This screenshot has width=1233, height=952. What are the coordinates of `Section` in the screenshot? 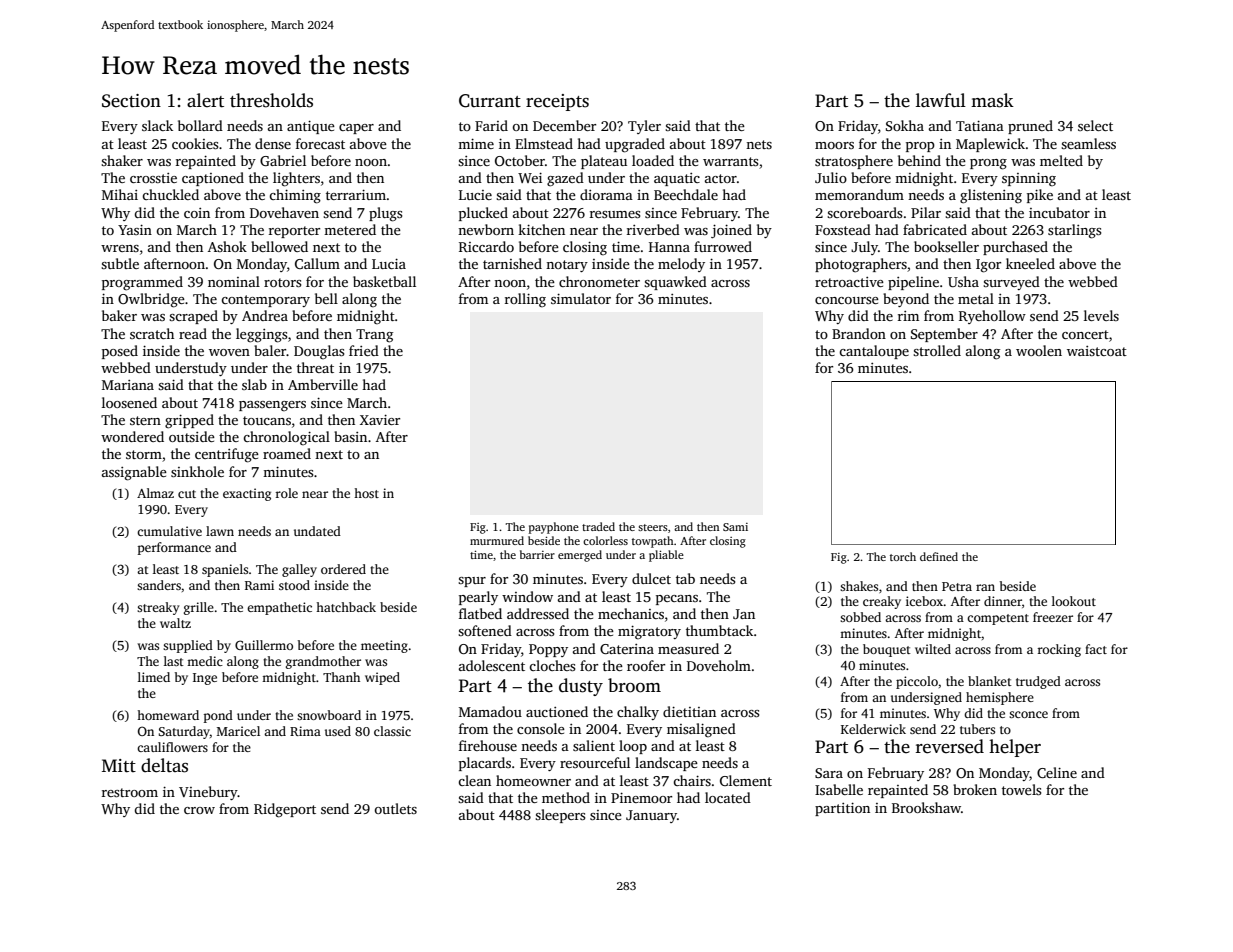 It's located at (131, 101).
